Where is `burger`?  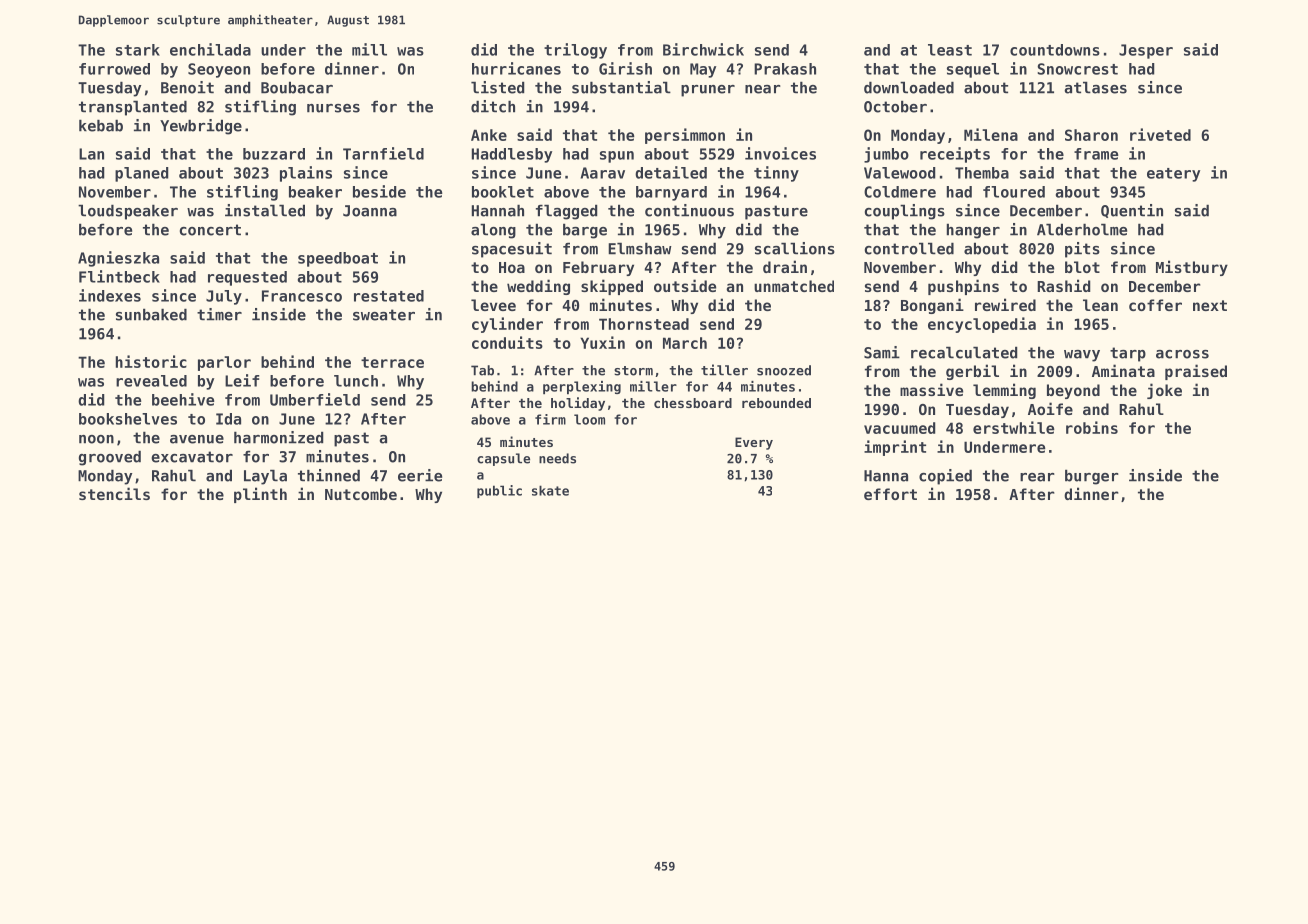
burger is located at coordinates (1092, 477).
